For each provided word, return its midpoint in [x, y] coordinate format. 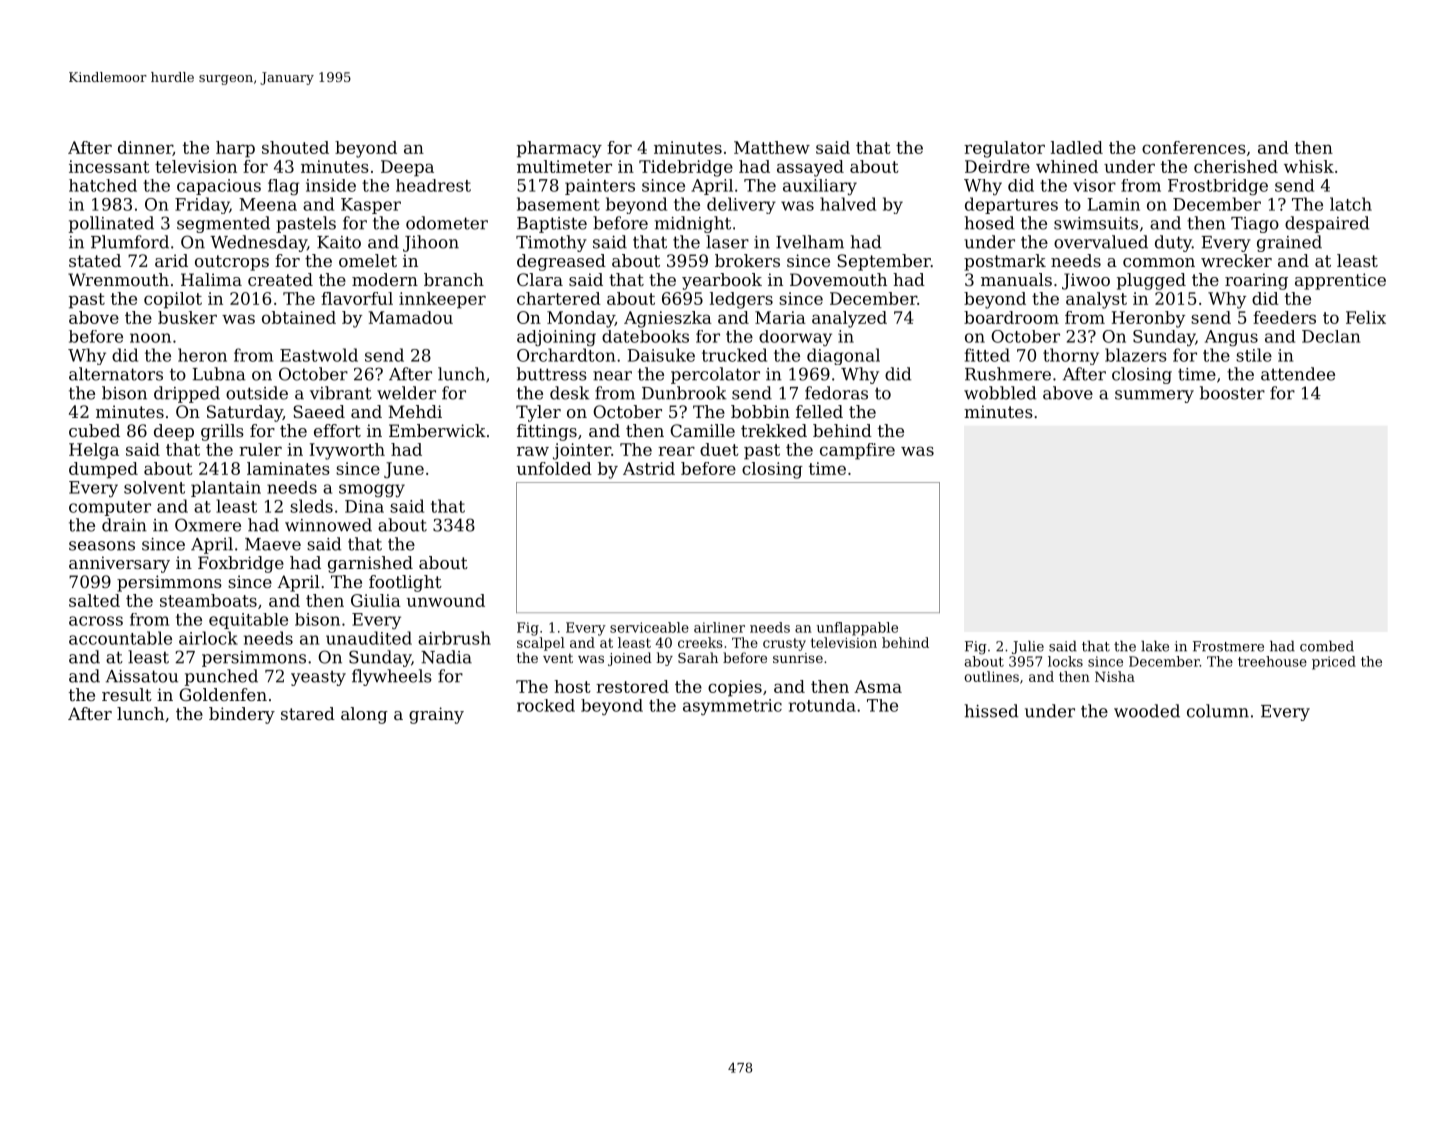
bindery [242, 715]
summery [1154, 396]
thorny [1071, 356]
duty [1173, 243]
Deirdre [997, 166]
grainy [436, 715]
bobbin [760, 411]
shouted [295, 147]
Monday [581, 319]
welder [406, 393]
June [404, 470]
